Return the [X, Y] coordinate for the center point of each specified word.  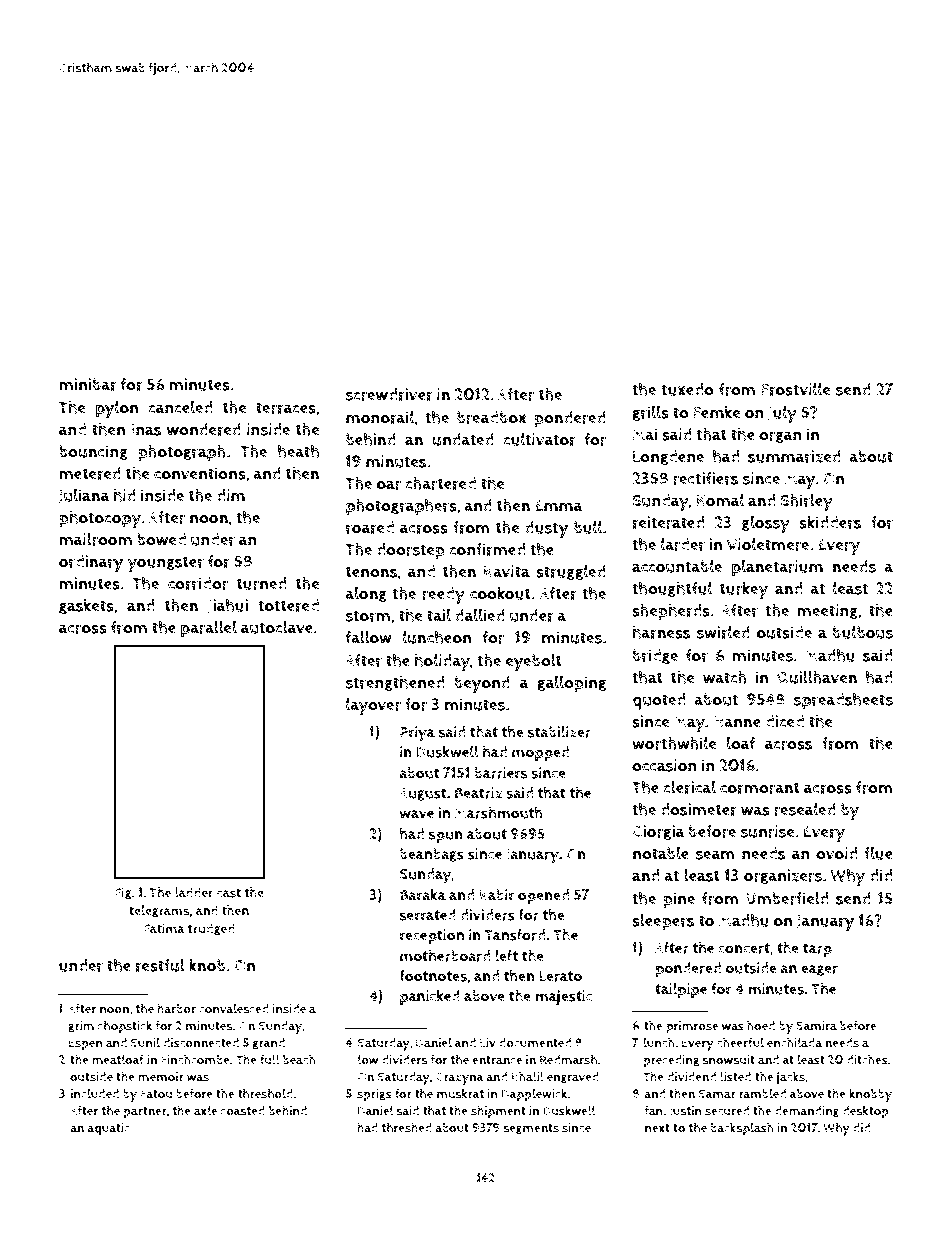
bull [588, 527]
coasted [243, 1111]
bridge [655, 656]
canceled [180, 407]
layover [373, 706]
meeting [827, 611]
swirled [723, 632]
